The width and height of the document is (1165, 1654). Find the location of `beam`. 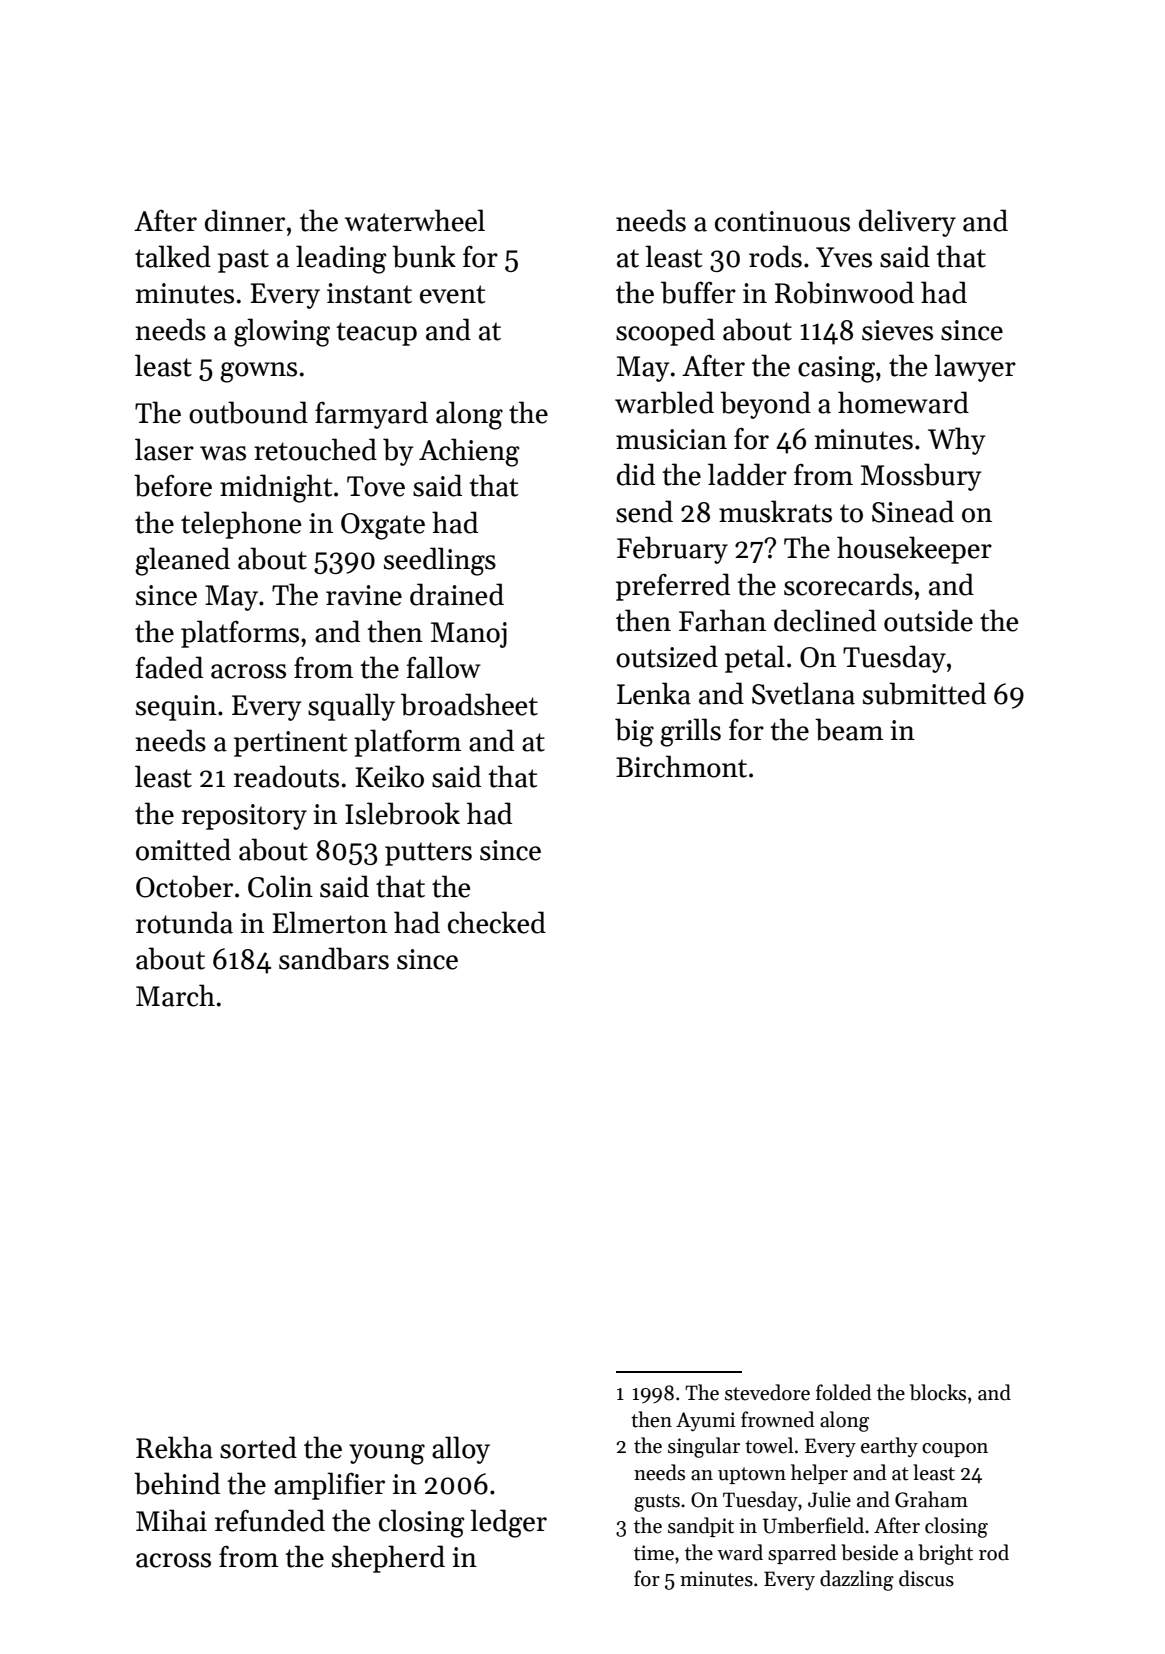

beam is located at coordinates (849, 729).
